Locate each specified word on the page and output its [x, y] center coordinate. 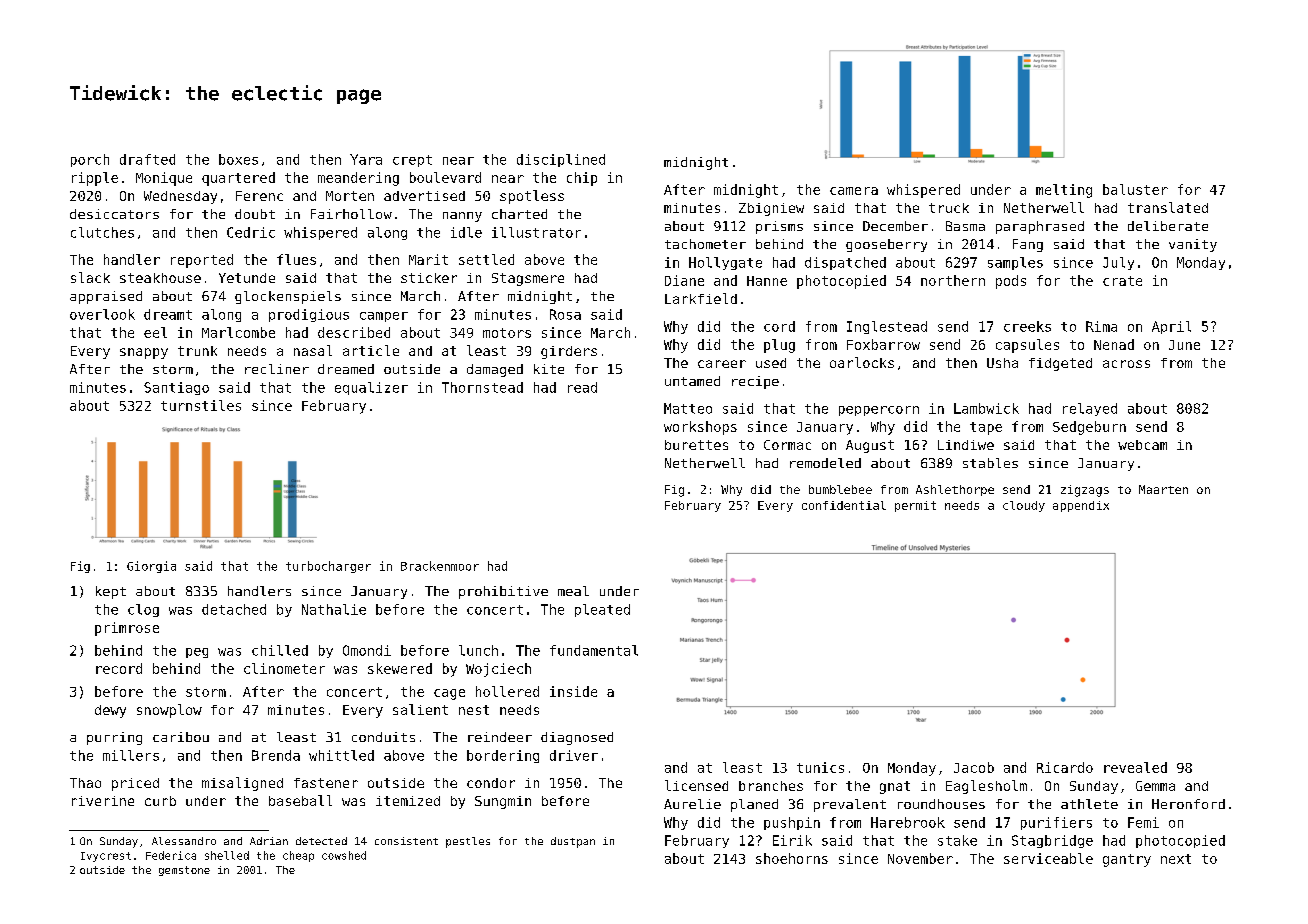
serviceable [1048, 858]
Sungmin [503, 802]
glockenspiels [288, 297]
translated [1168, 207]
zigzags [1085, 491]
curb [160, 801]
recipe [755, 382]
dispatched [845, 263]
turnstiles [201, 405]
